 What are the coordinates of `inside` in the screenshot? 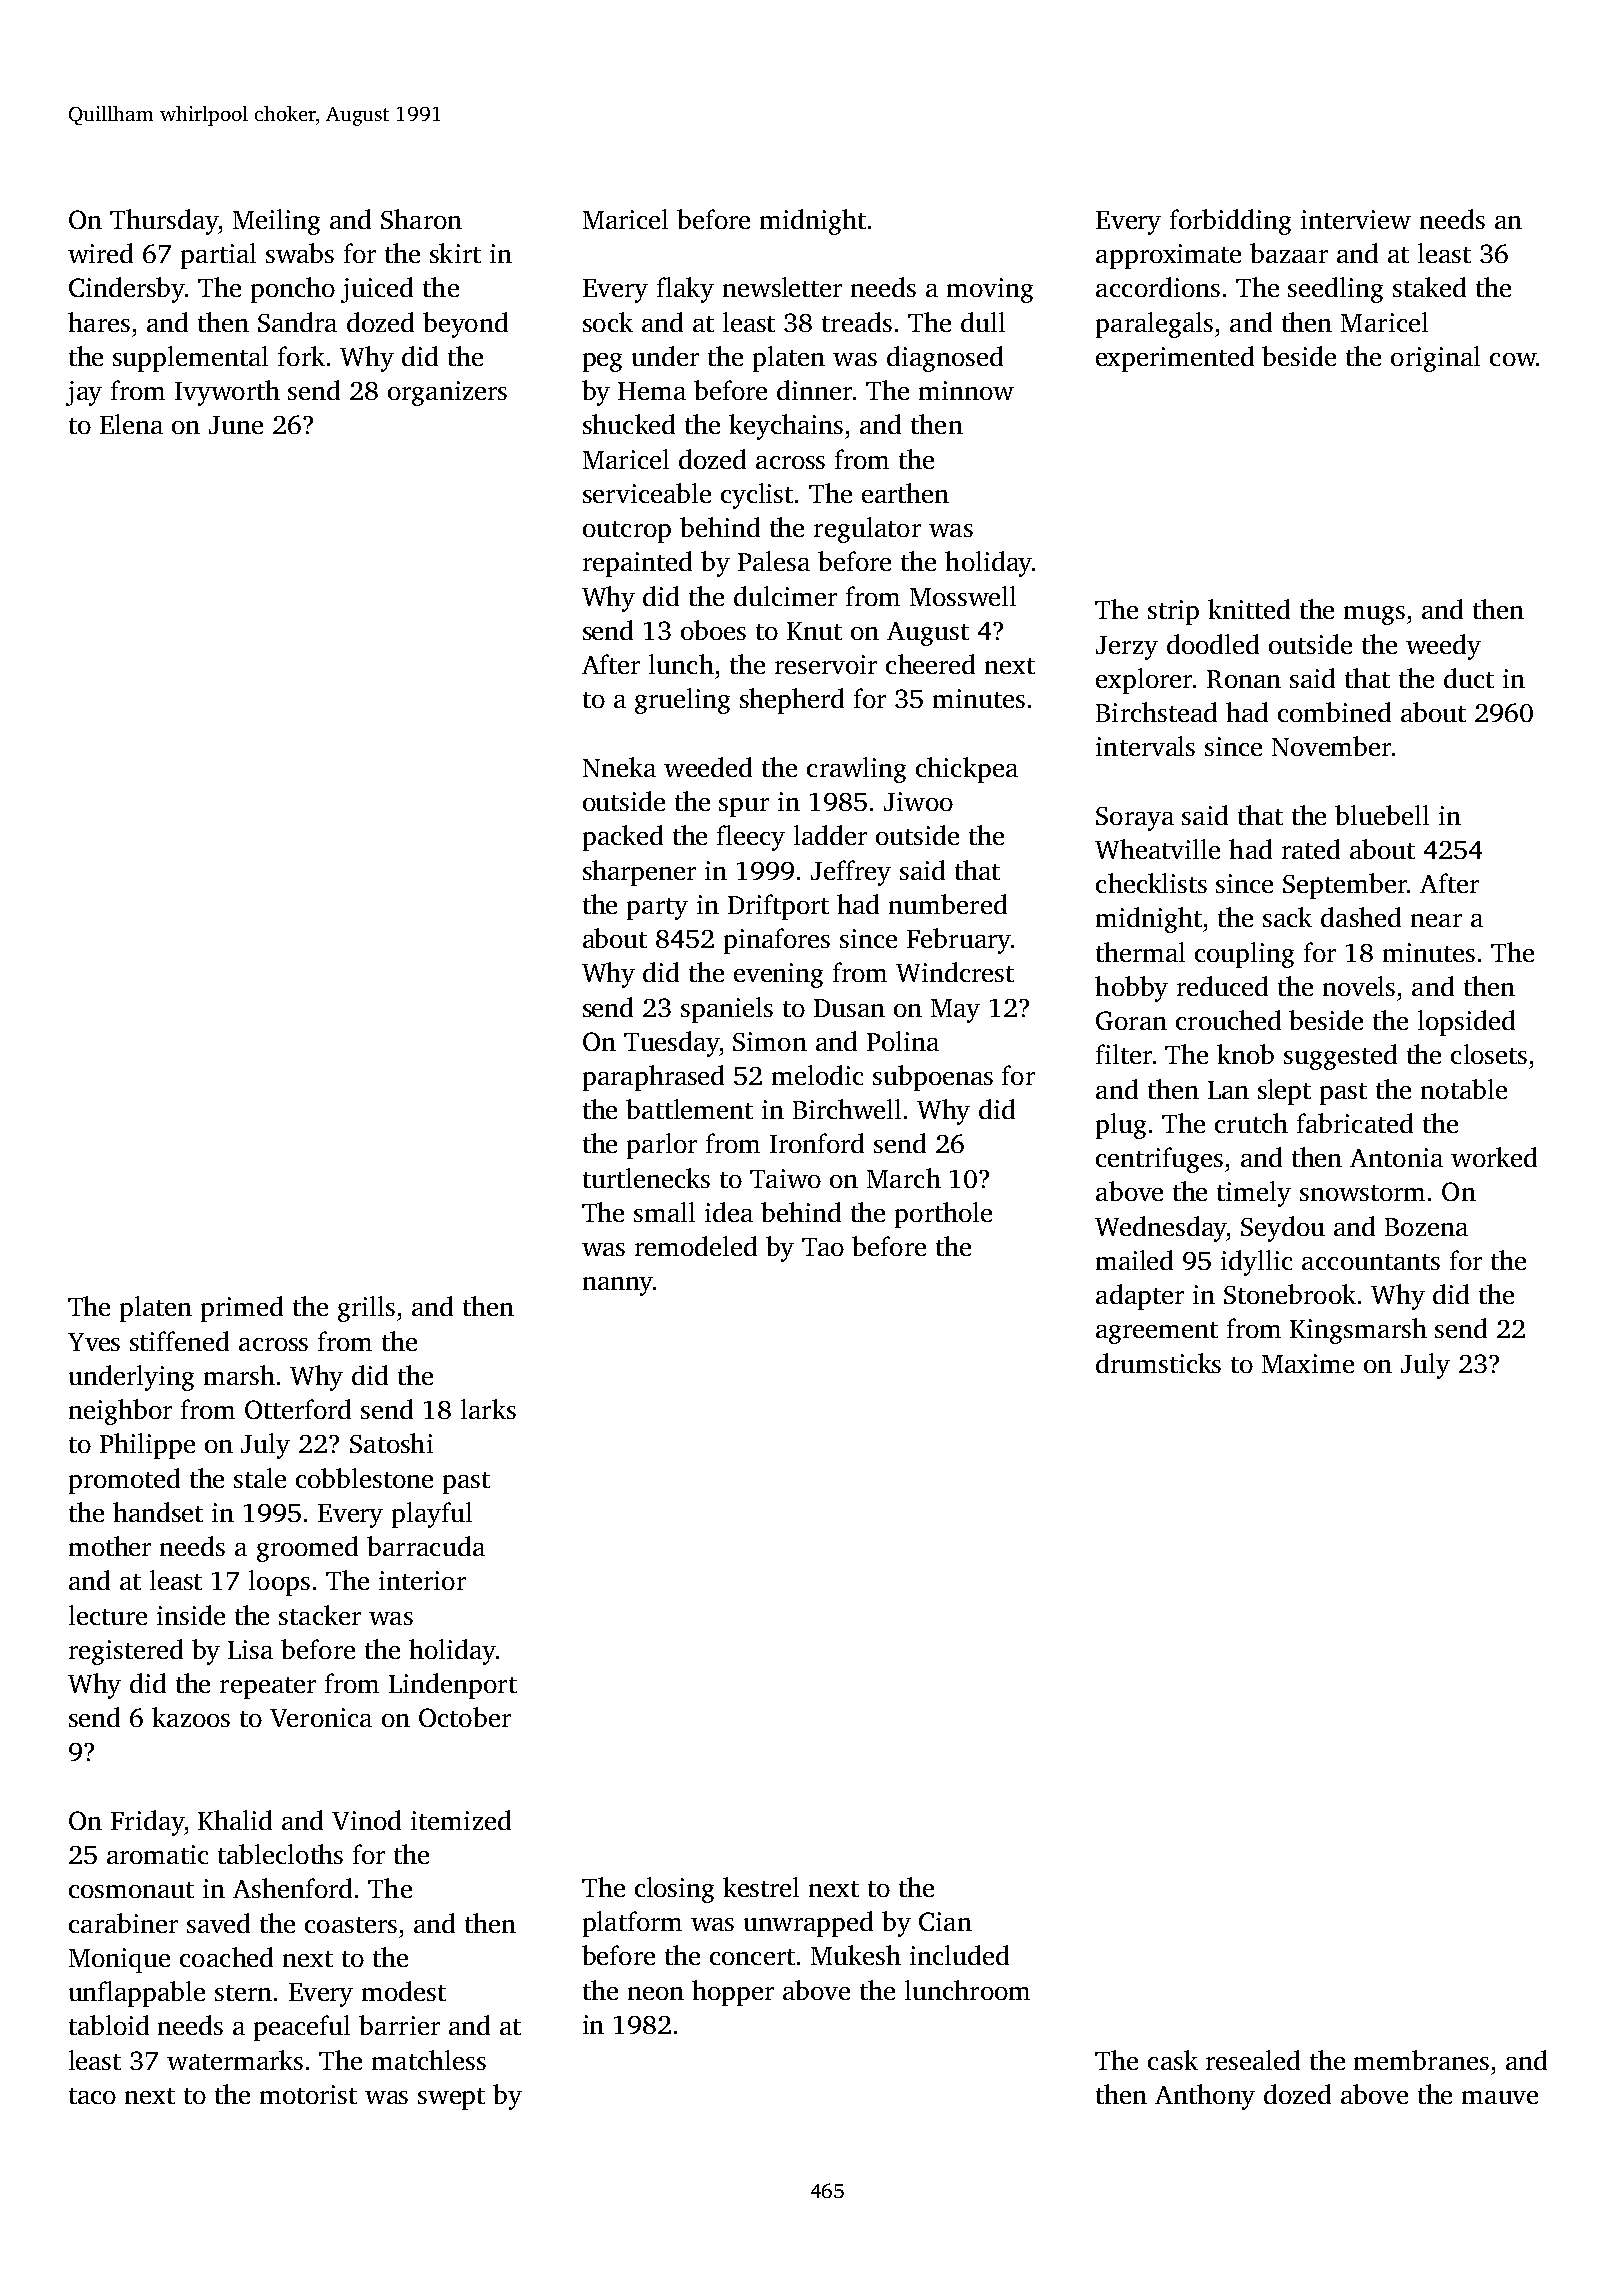 It's located at (191, 1615).
